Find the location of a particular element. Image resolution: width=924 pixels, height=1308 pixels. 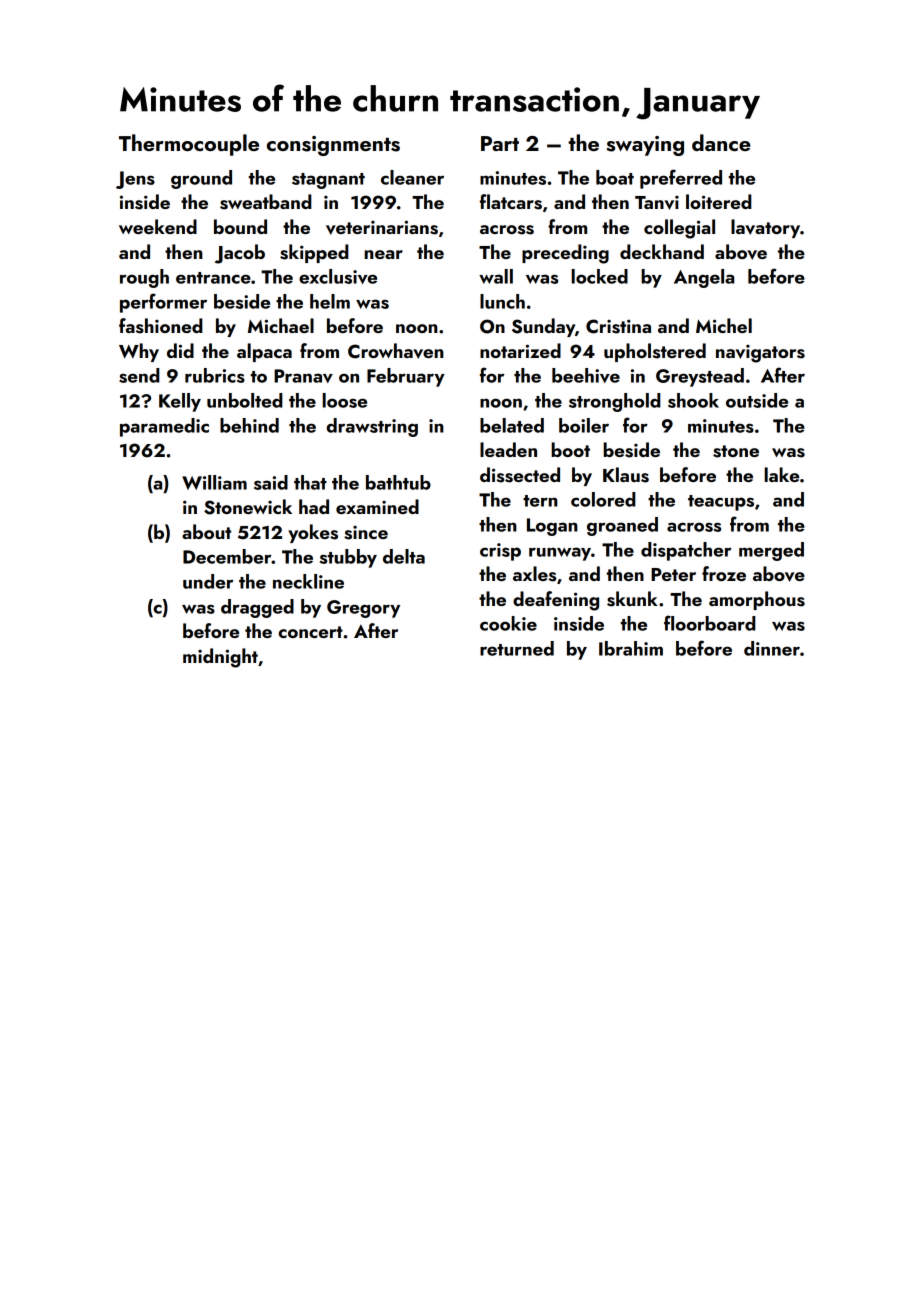

midnight is located at coordinates (220, 658).
